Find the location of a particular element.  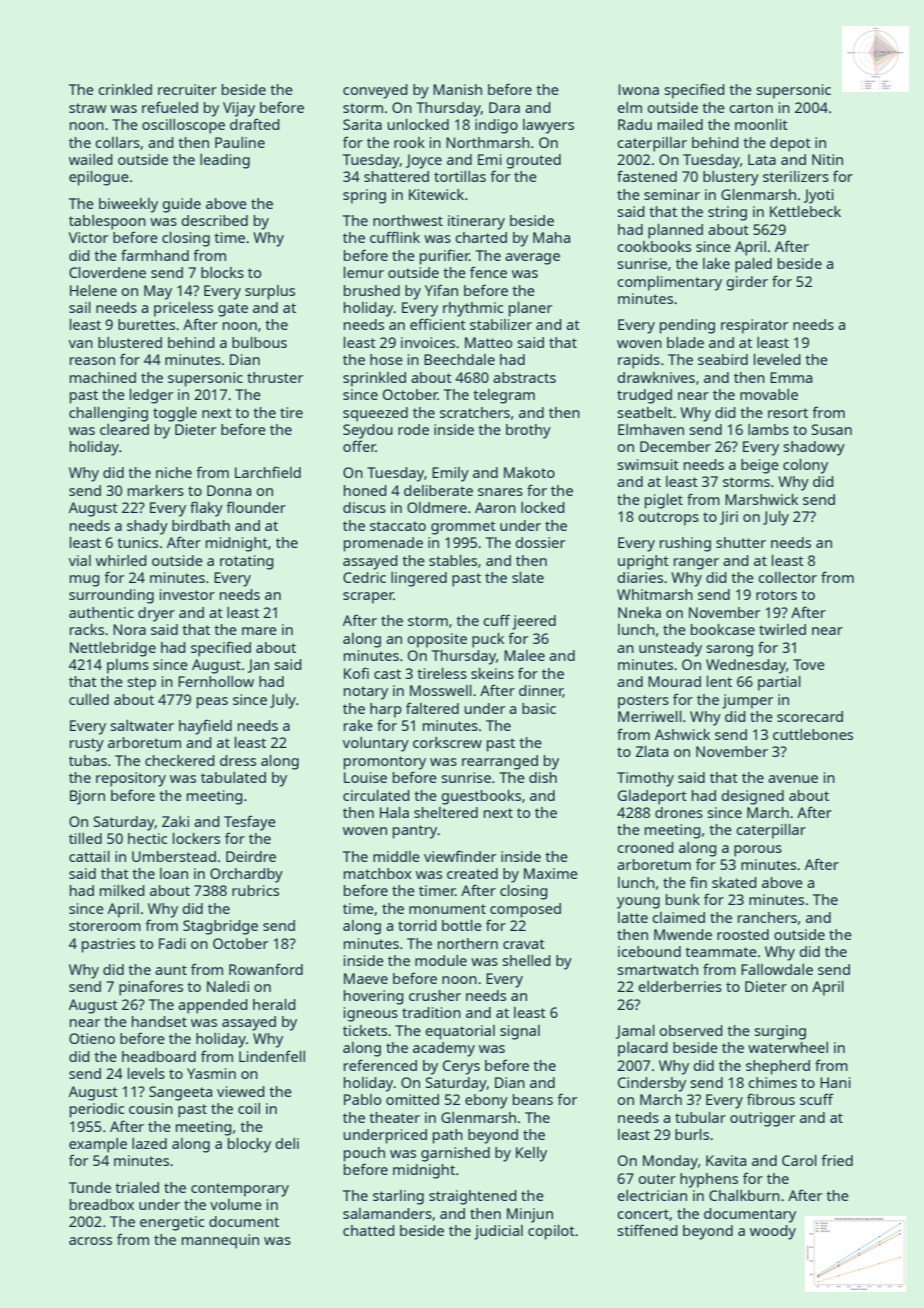

van is located at coordinates (81, 344).
